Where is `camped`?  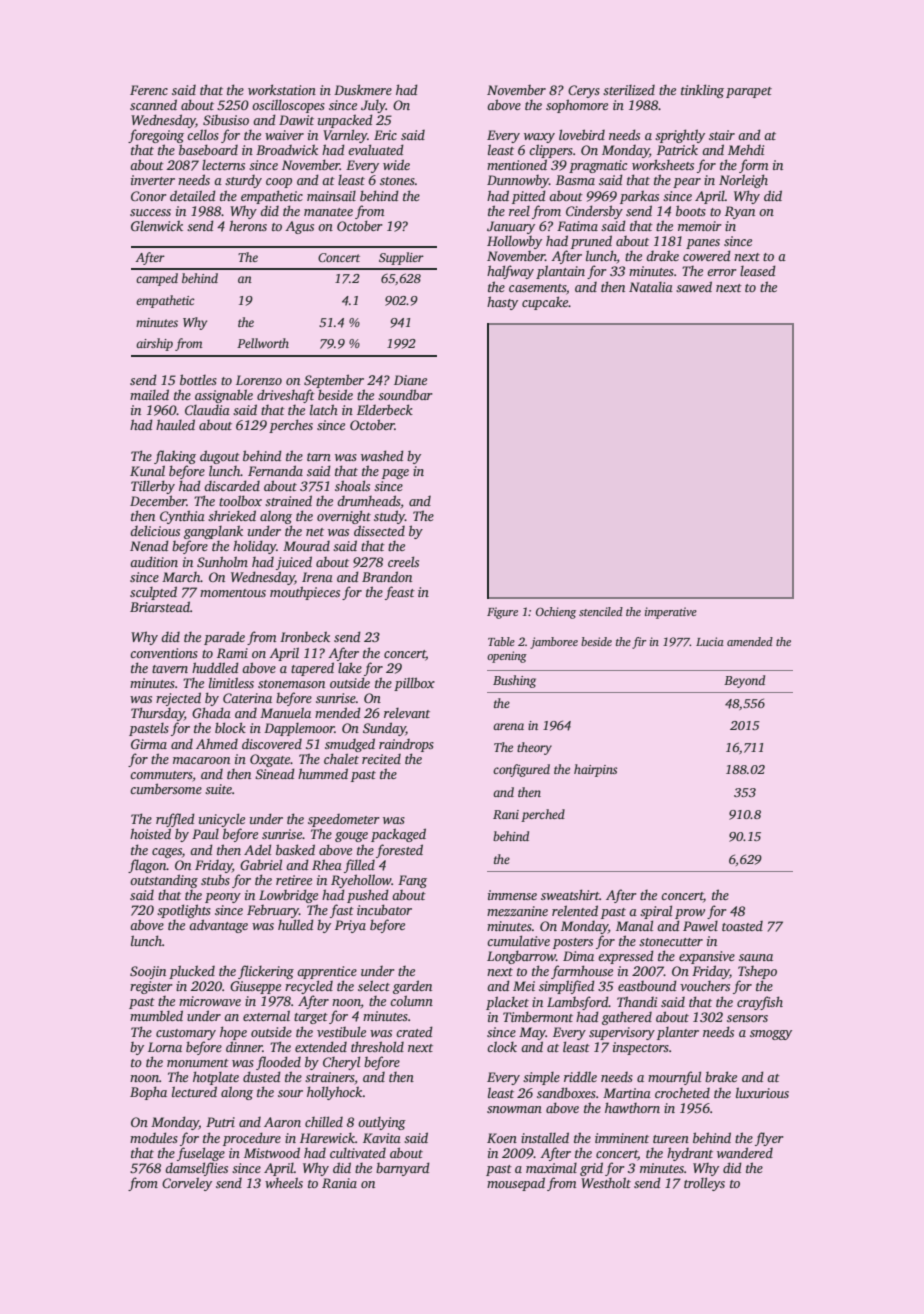
camped is located at coordinates (157, 279).
